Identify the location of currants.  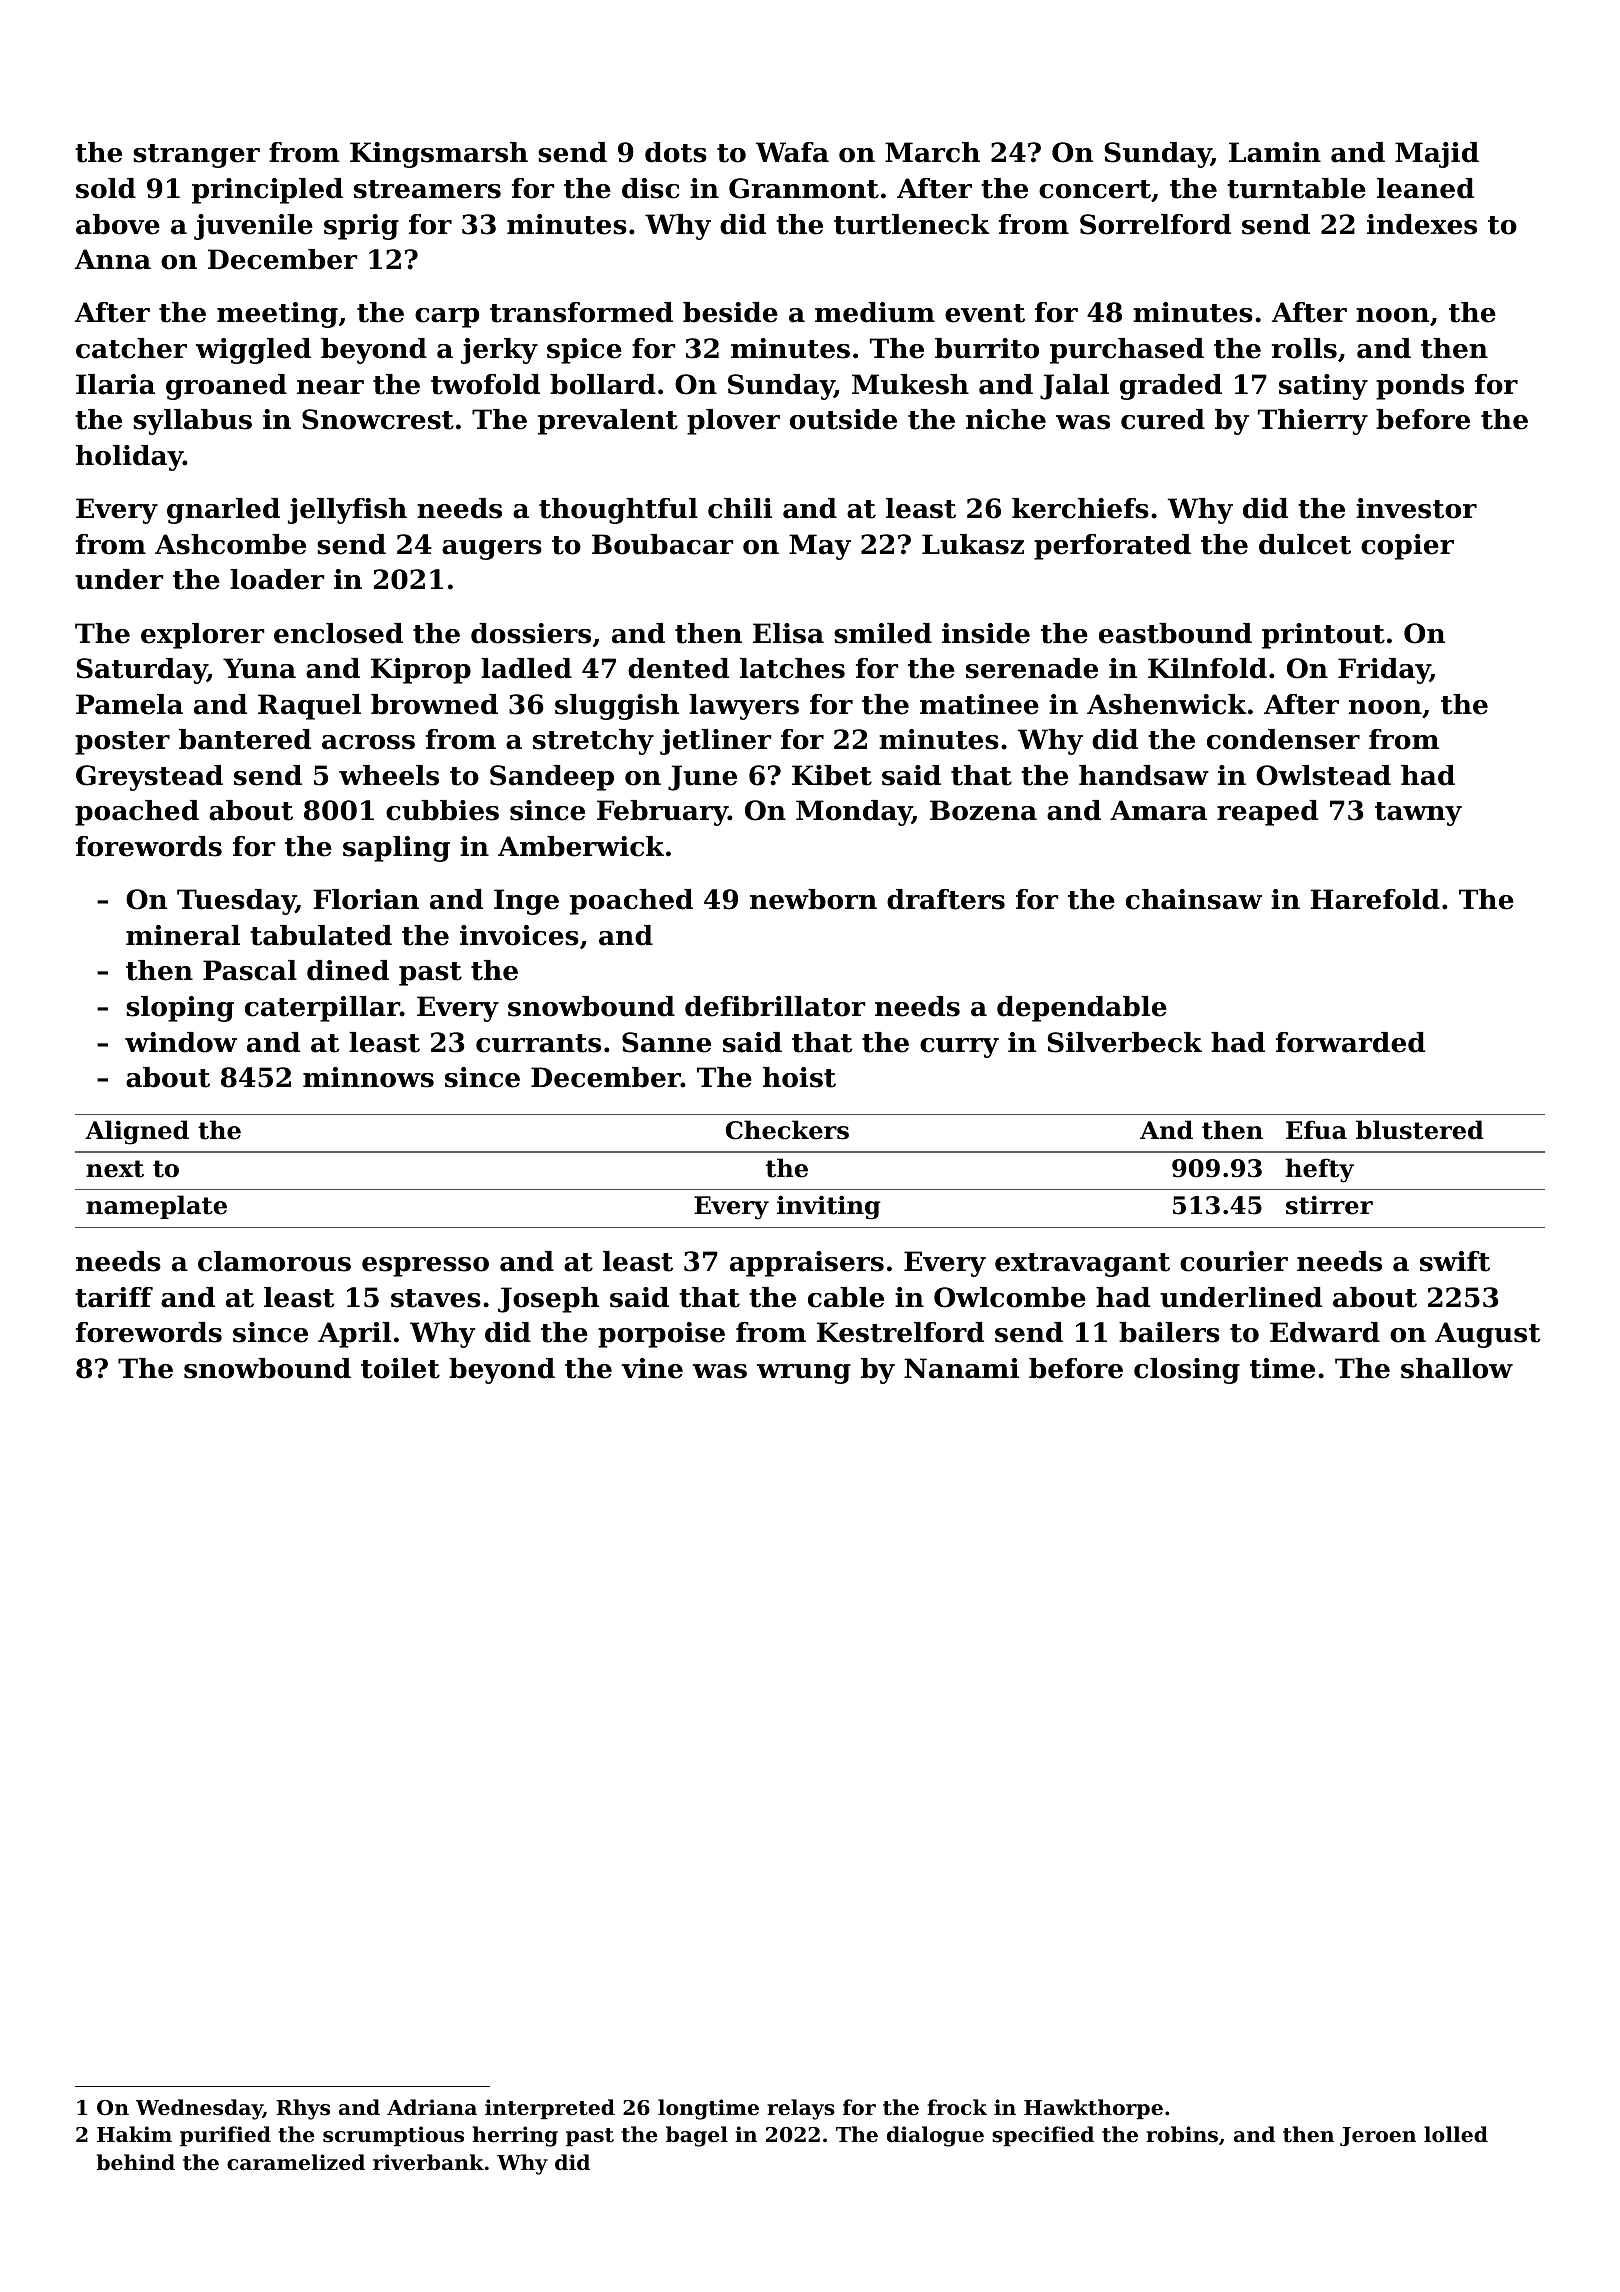
(538, 1043).
